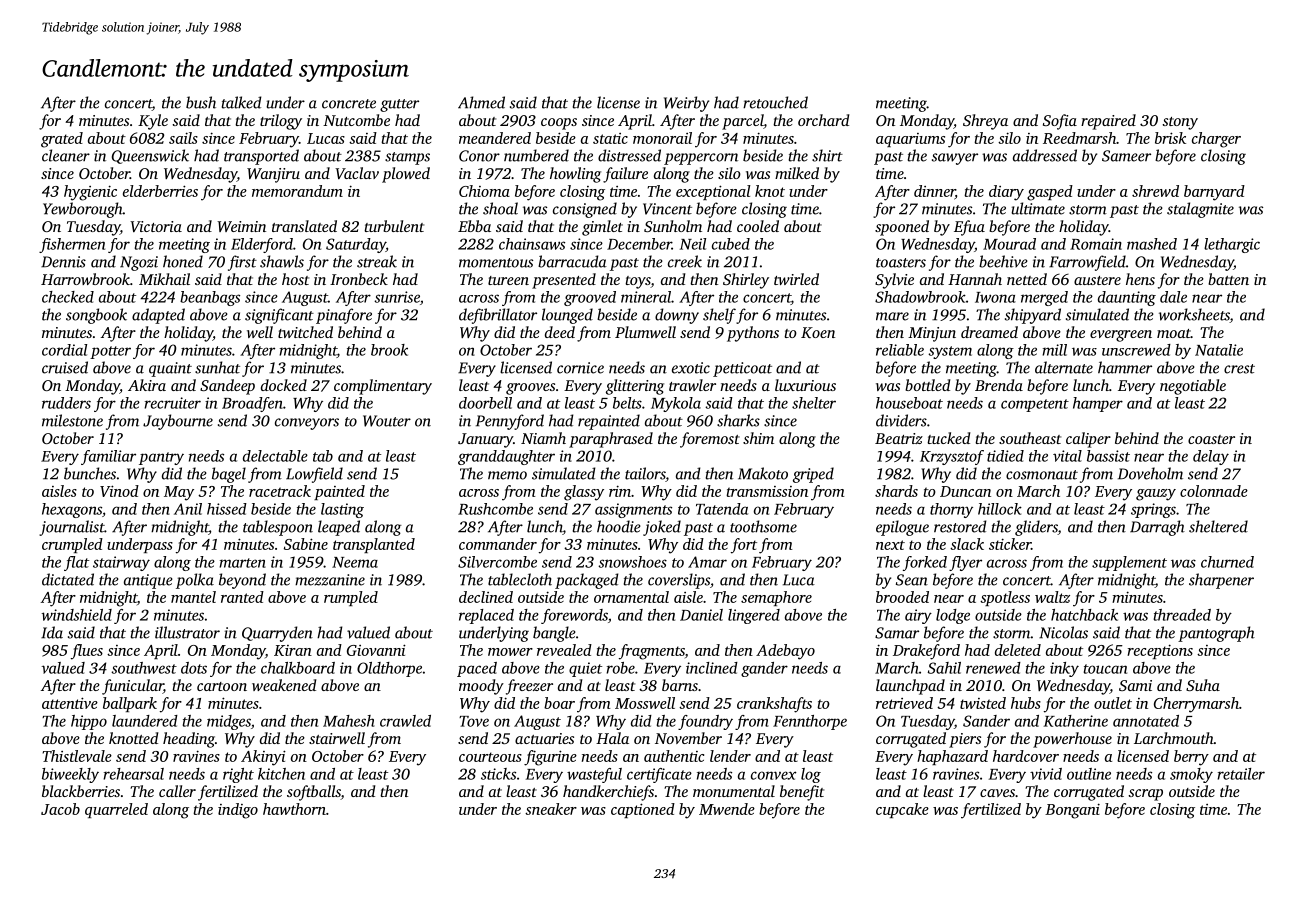 This image has width=1308, height=924. What do you see at coordinates (201, 102) in the image?
I see `bush` at bounding box center [201, 102].
